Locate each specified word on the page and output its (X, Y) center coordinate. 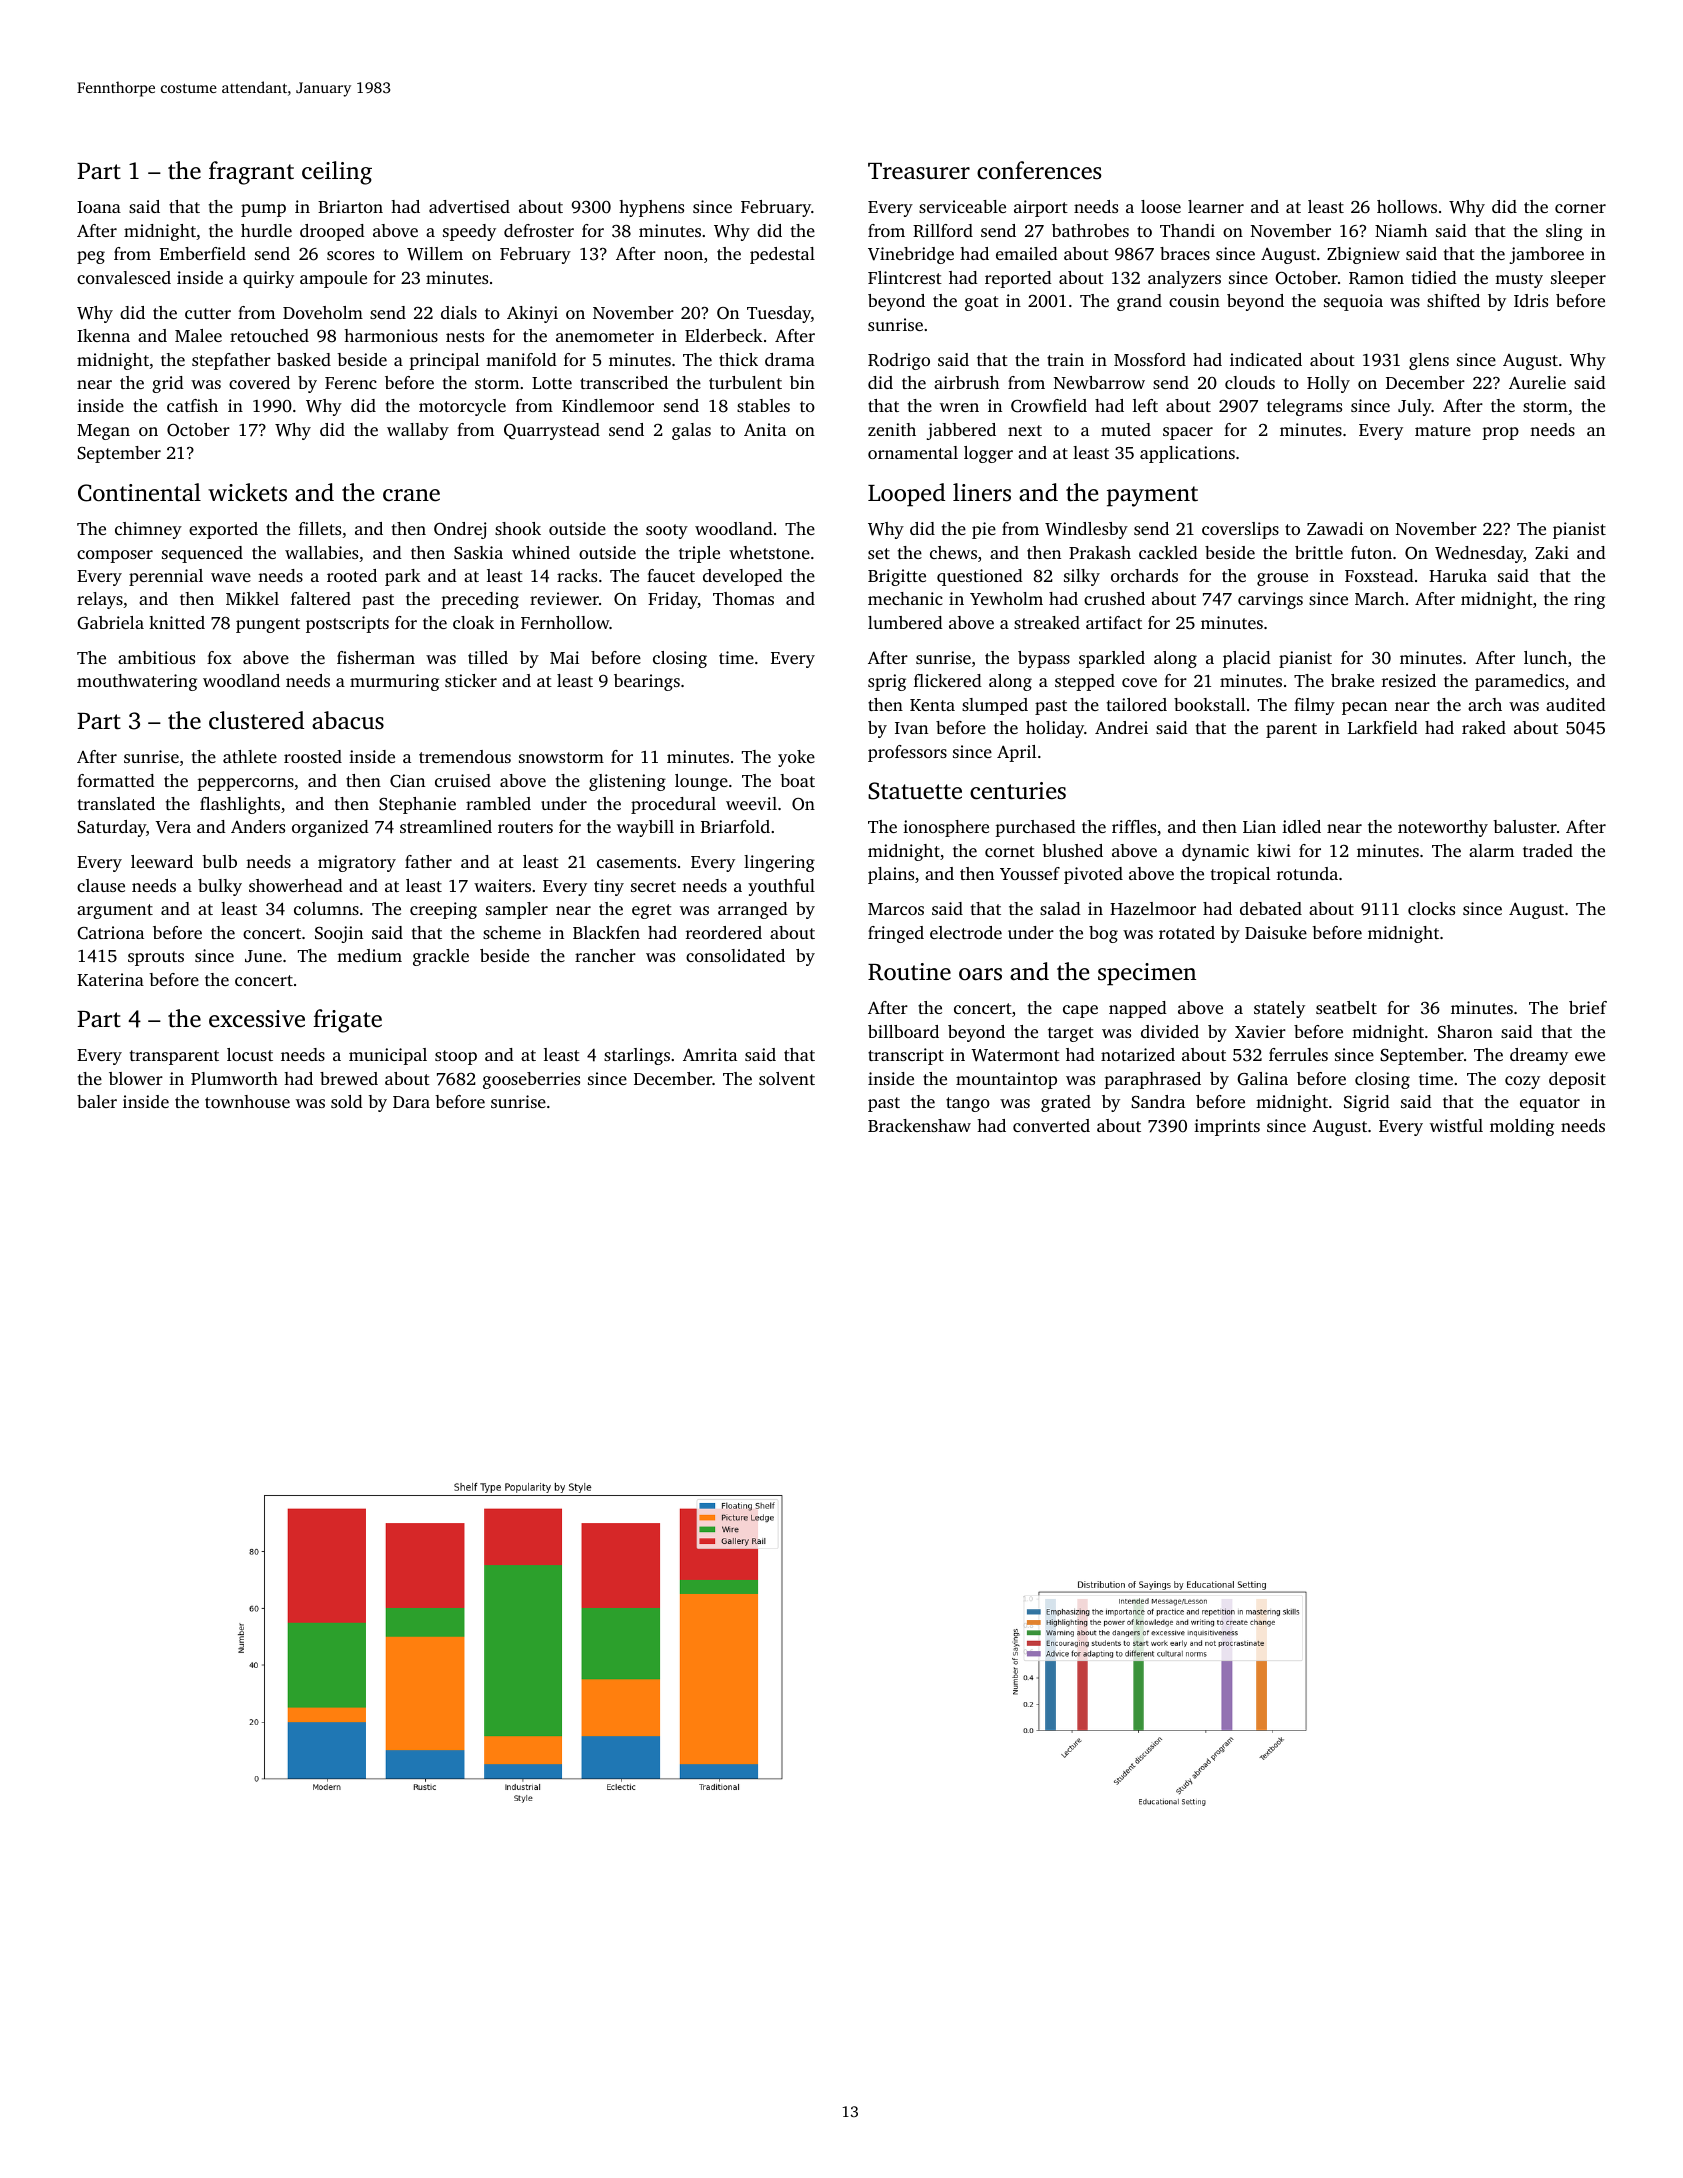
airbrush (967, 382)
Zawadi (1335, 528)
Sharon (1465, 1032)
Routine (909, 972)
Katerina (110, 979)
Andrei (1121, 727)
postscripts (347, 624)
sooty (667, 531)
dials (459, 312)
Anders (258, 826)
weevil (751, 803)
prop (1500, 433)
